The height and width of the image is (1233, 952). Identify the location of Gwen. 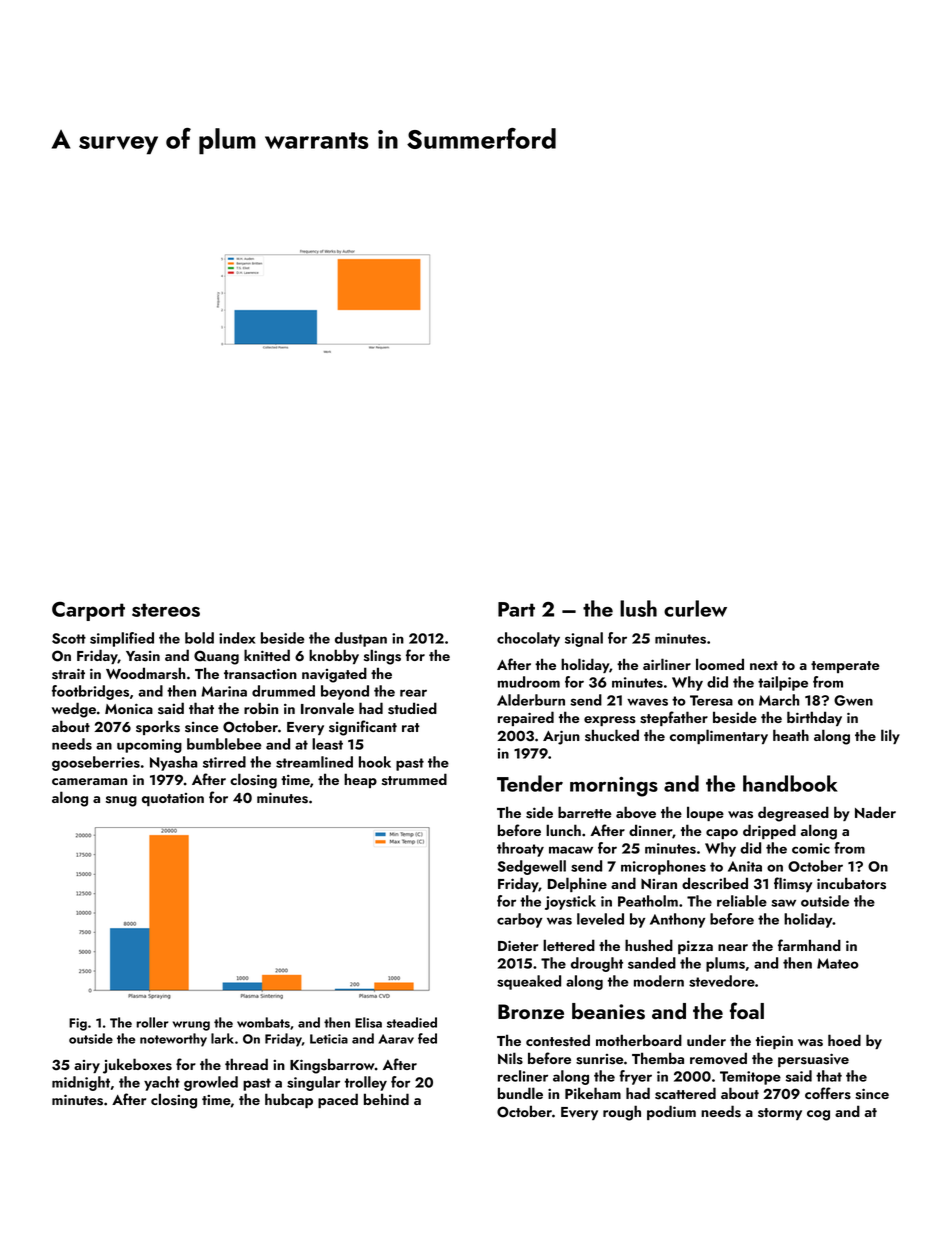
(853, 700).
